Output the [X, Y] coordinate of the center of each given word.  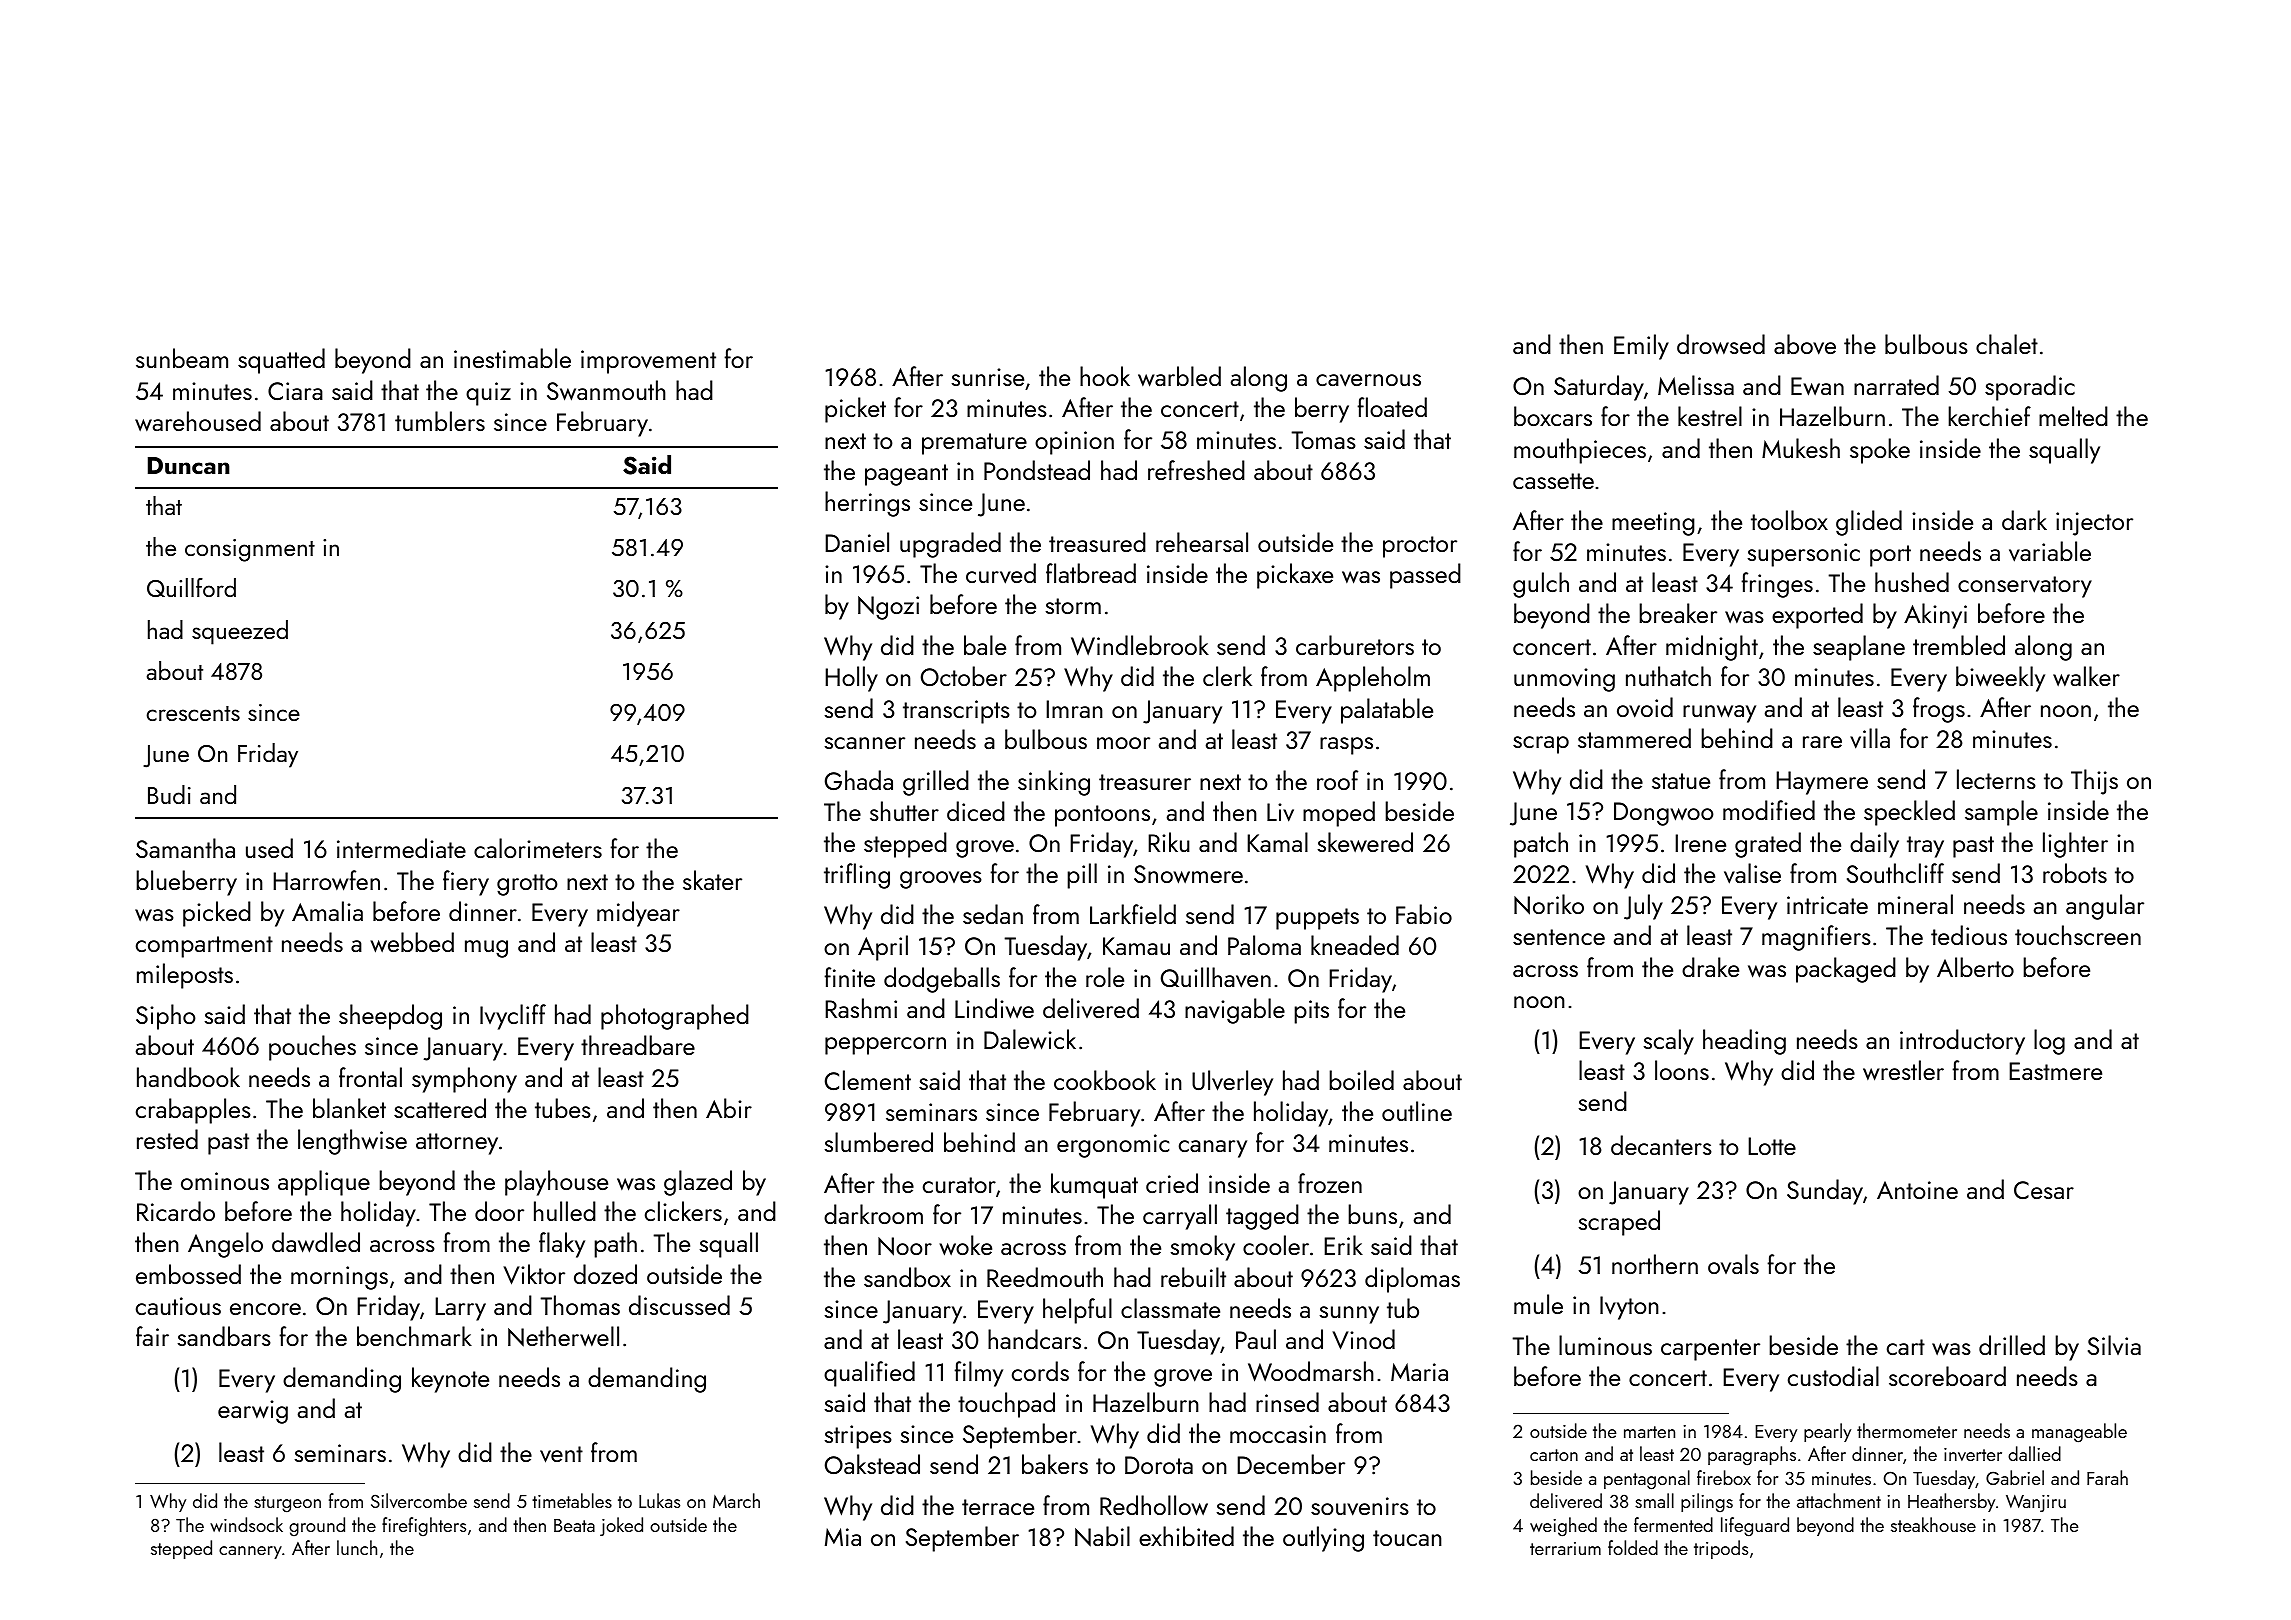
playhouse [556, 1183]
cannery [250, 1552]
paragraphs [1752, 1456]
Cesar [2044, 1190]
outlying [1323, 1539]
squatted [281, 361]
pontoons [1102, 816]
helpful [1077, 1311]
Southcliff [1895, 873]
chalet [2007, 344]
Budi [169, 794]
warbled [1179, 376]
